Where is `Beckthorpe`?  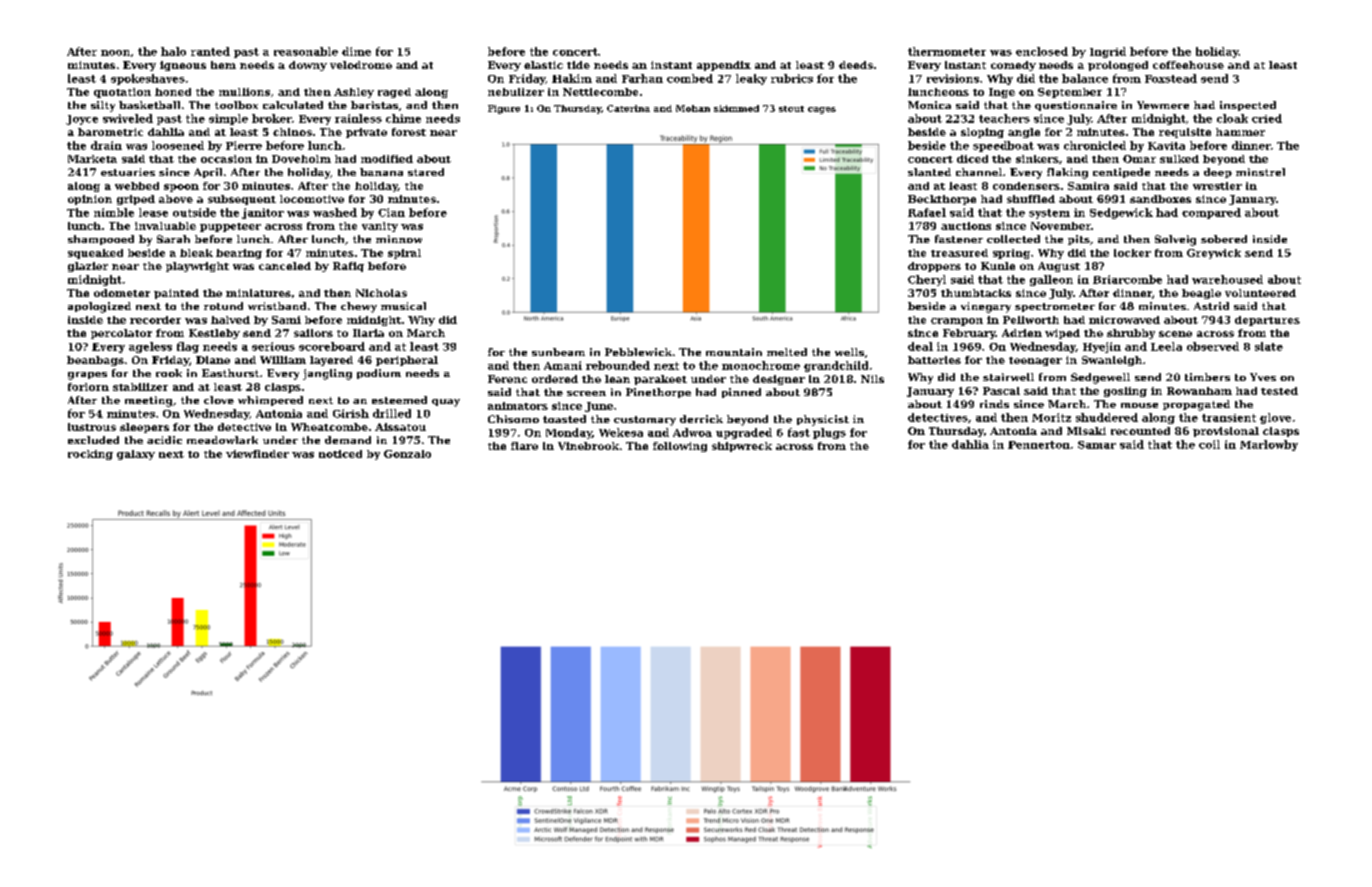
Beckthorpe is located at coordinates (942, 200).
